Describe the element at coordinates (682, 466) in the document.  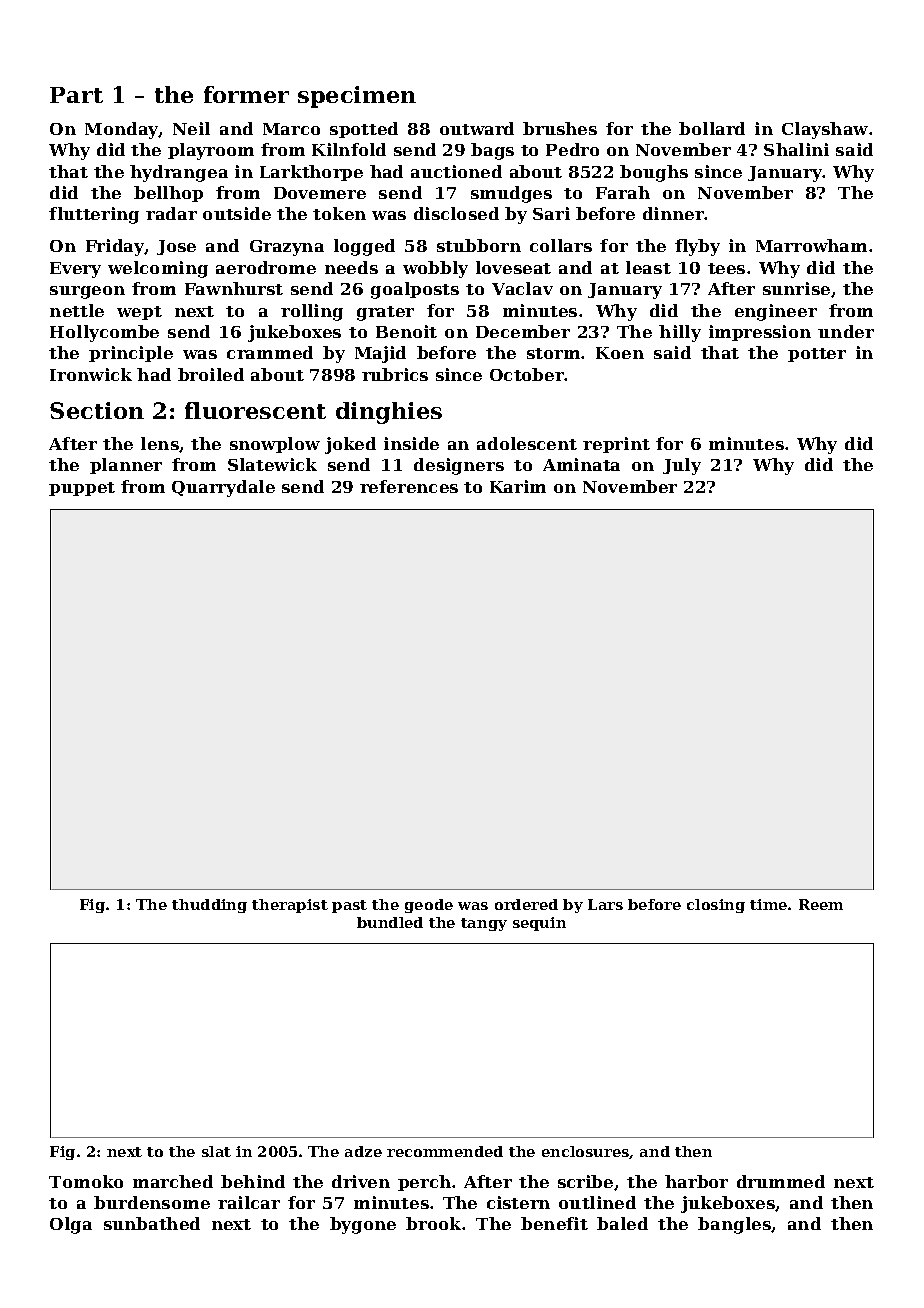
I see `July` at that location.
